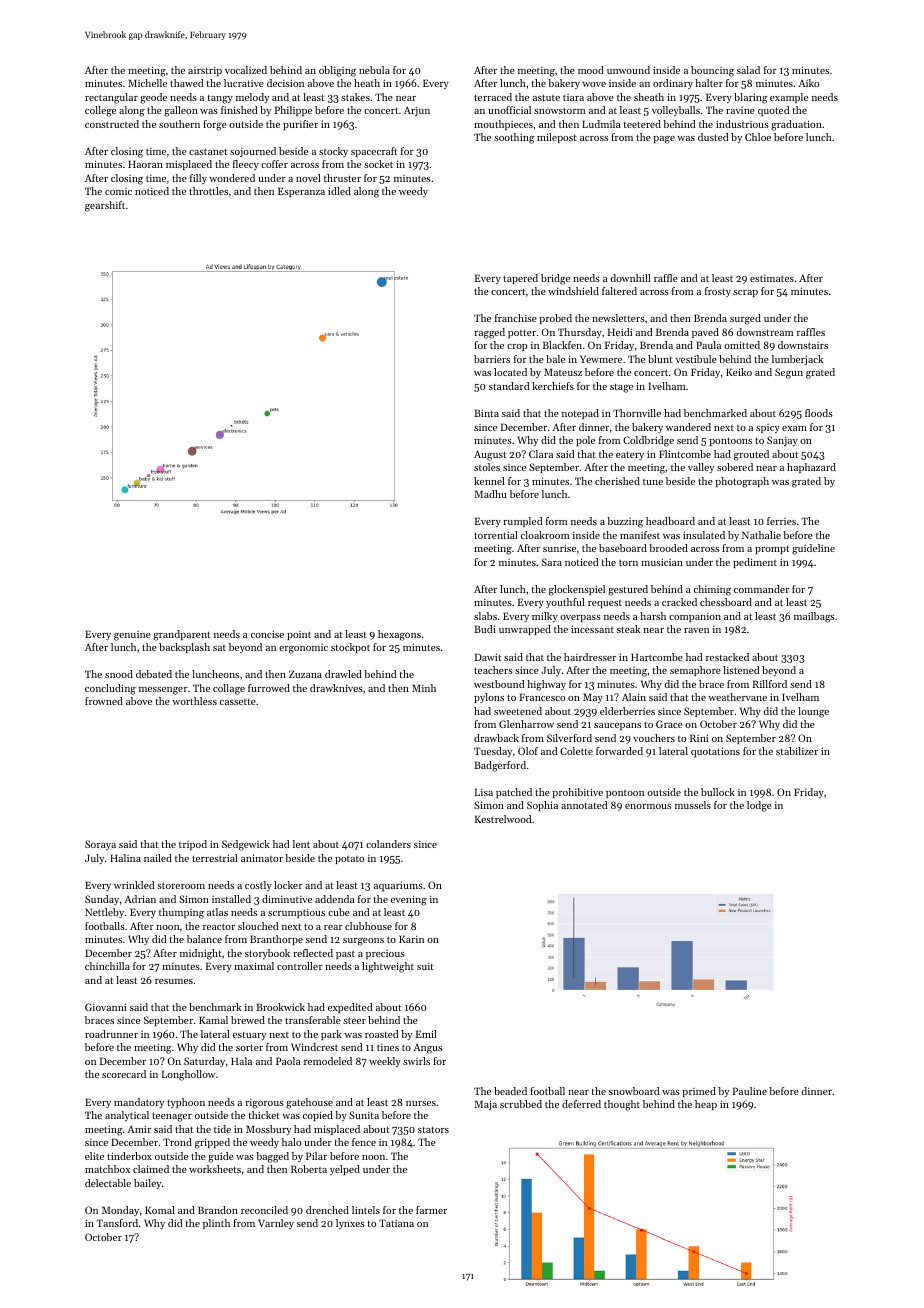 This image has width=924, height=1308. What do you see at coordinates (132, 636) in the image?
I see `genuine` at bounding box center [132, 636].
